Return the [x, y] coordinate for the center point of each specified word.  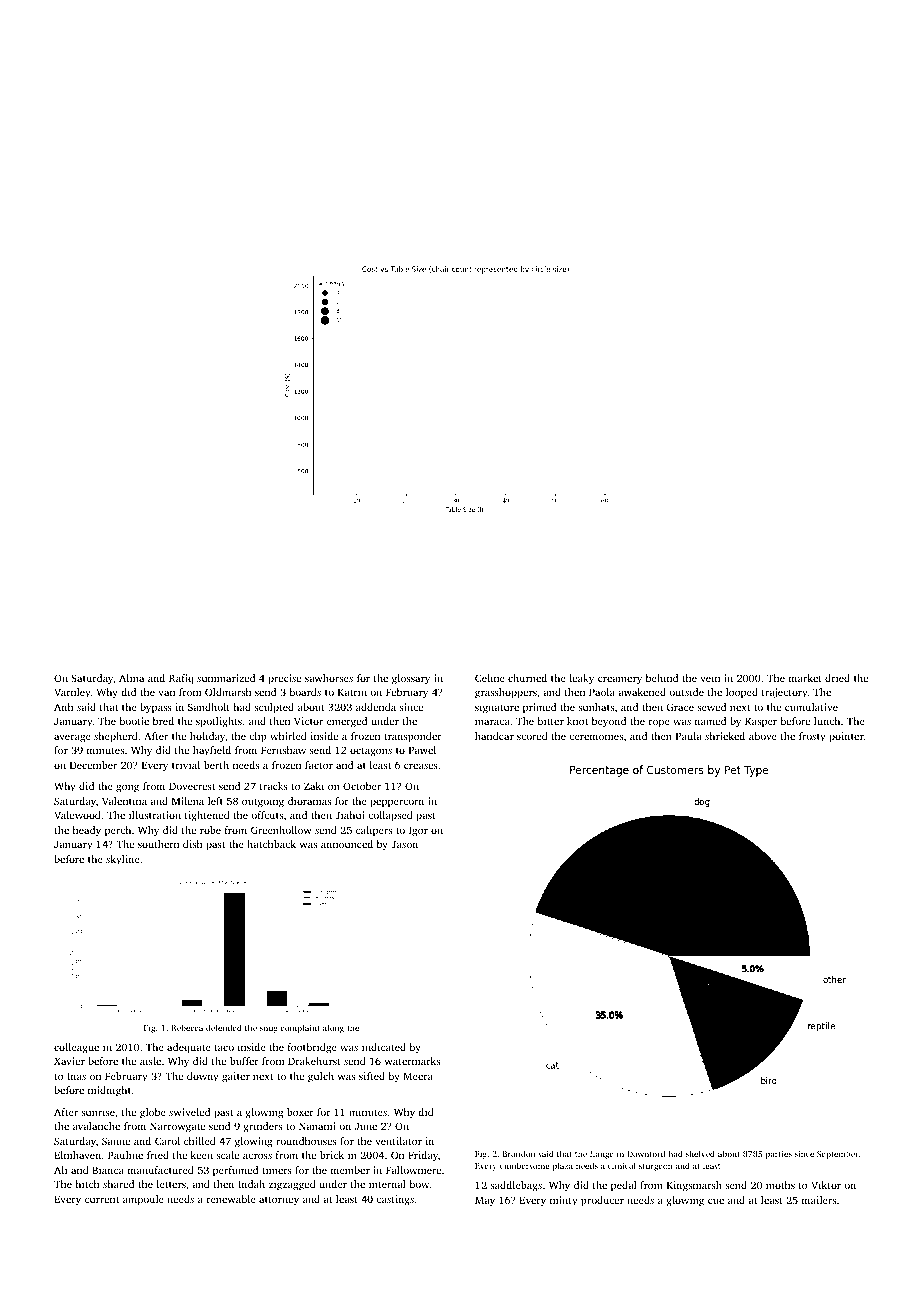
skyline [123, 860]
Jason [404, 844]
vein [710, 678]
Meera [418, 1076]
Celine [490, 678]
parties [779, 1155]
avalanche [96, 1126]
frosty [812, 737]
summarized [226, 678]
